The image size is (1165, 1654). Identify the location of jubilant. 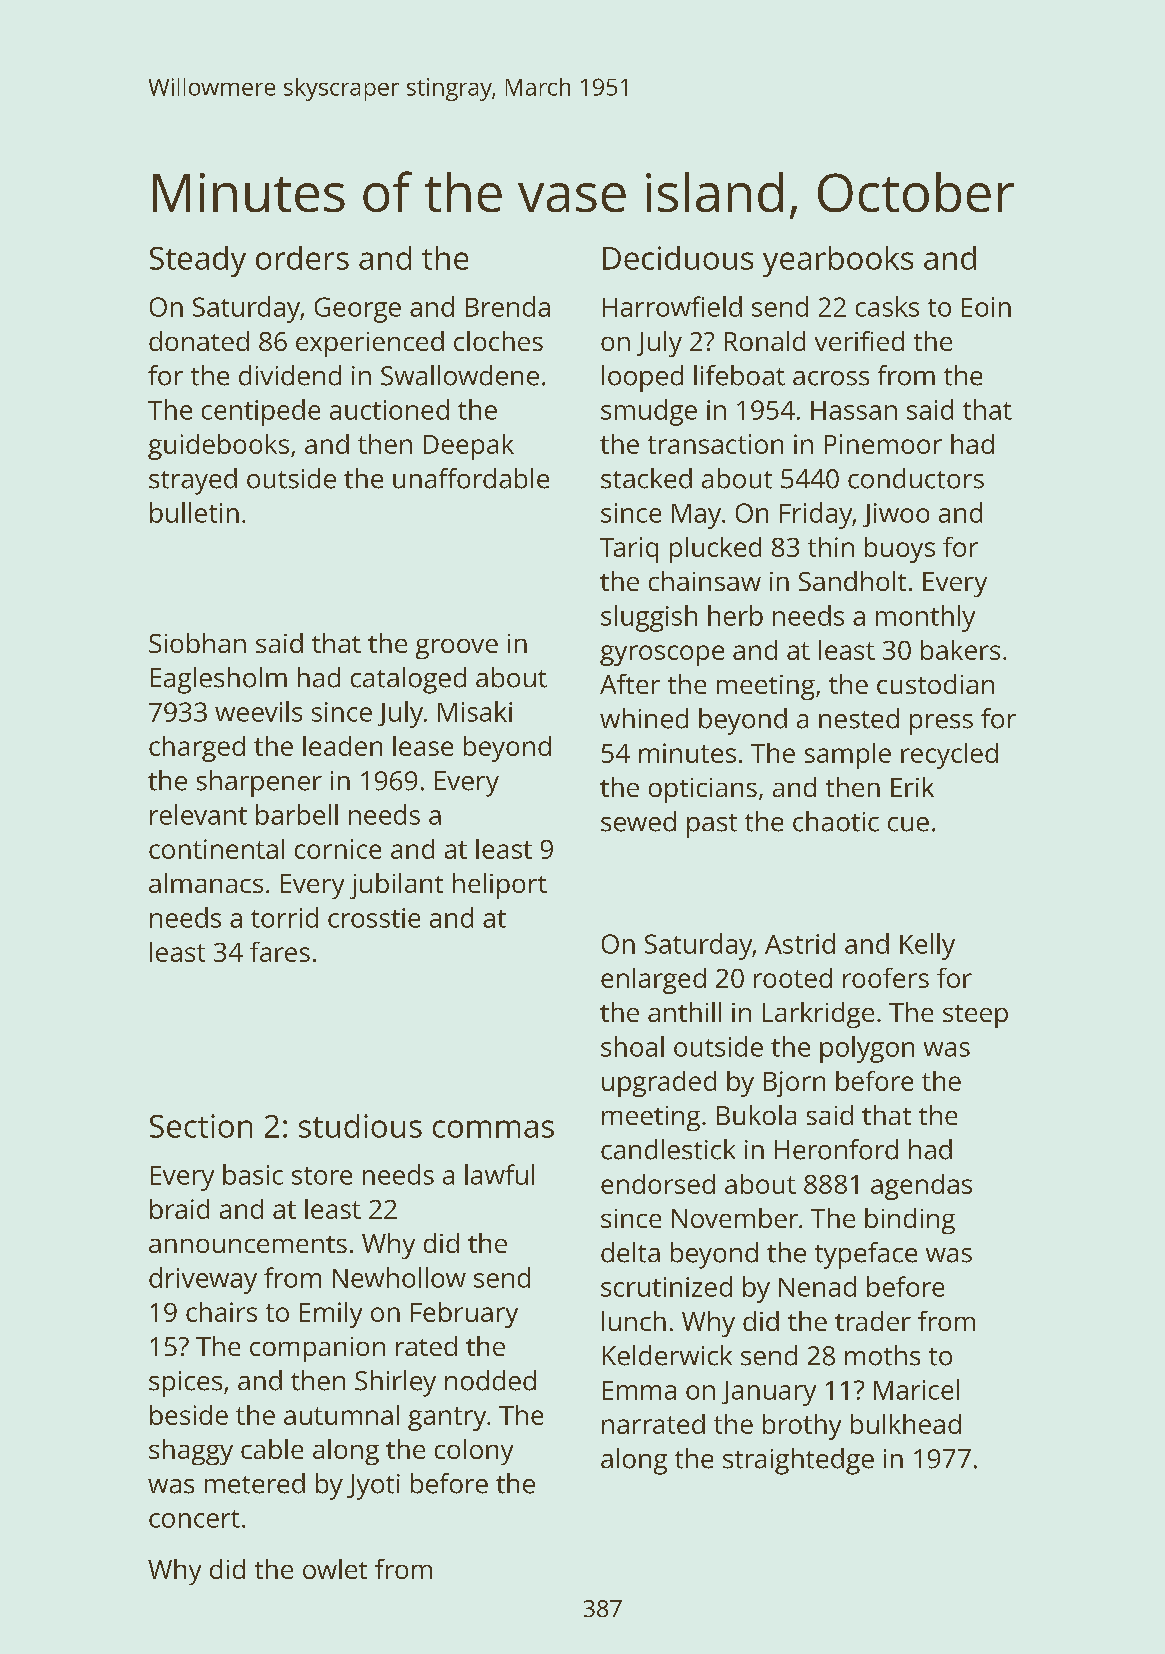
(396, 886).
